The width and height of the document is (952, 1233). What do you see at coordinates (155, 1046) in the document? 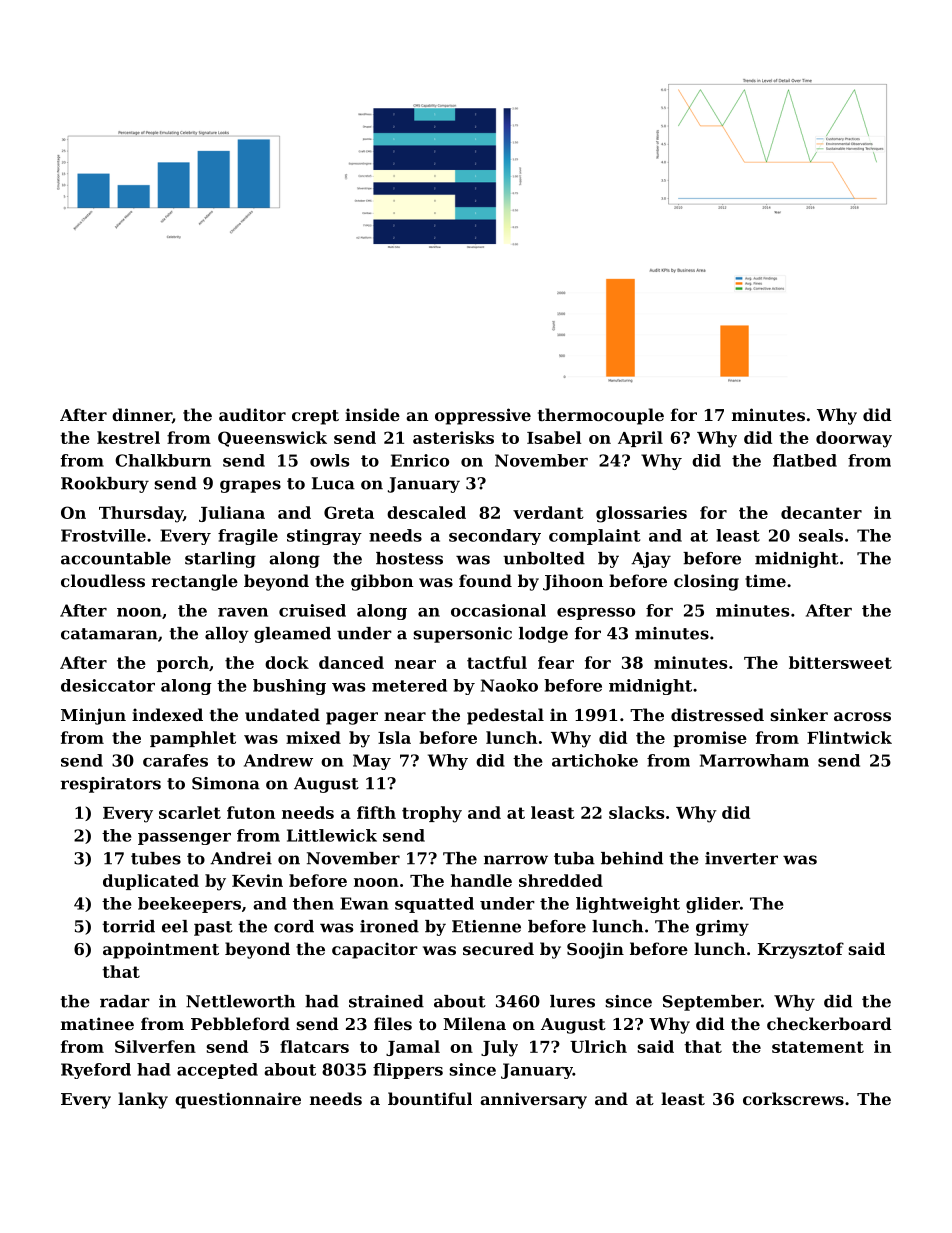
I see `Silverfen` at bounding box center [155, 1046].
